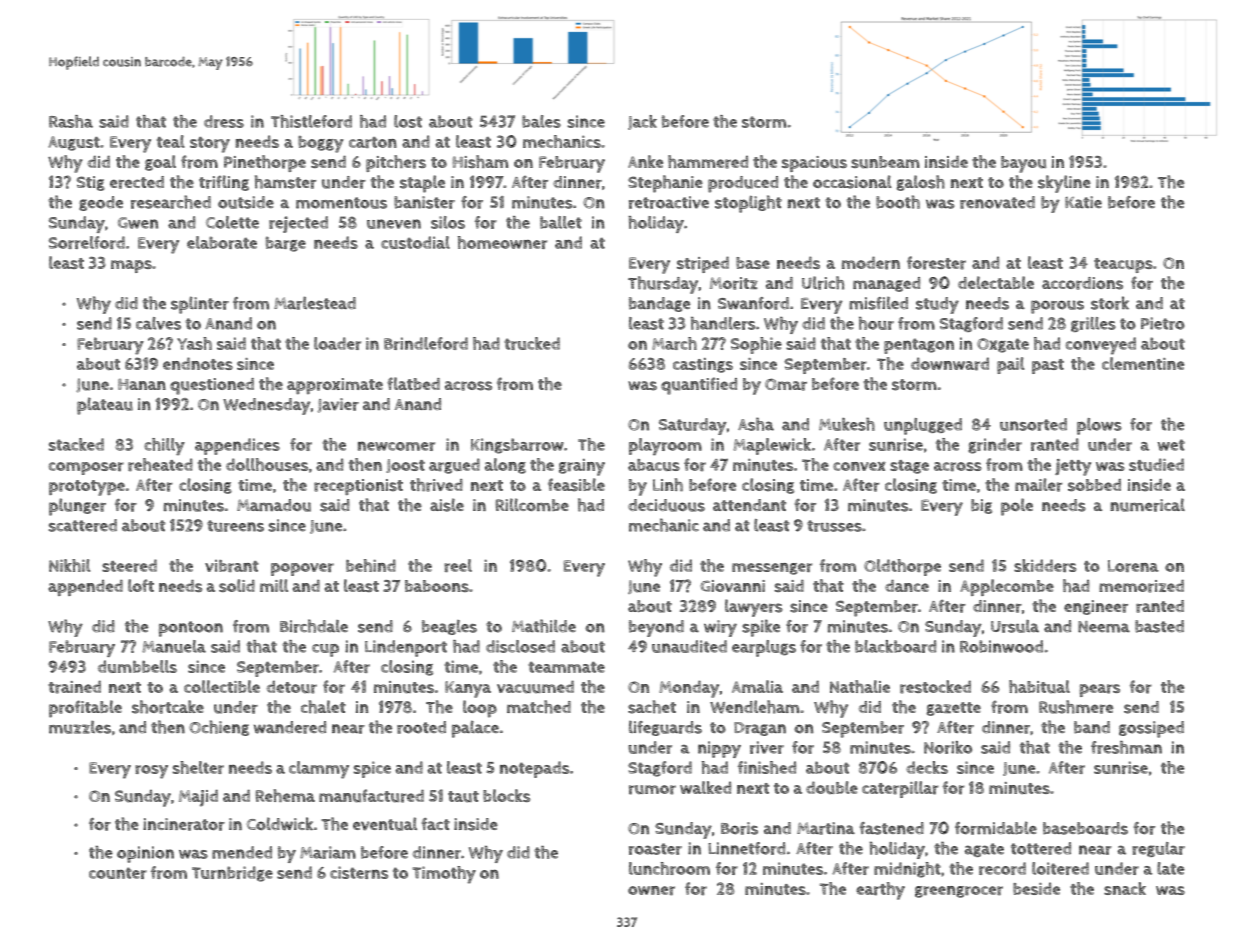 This screenshot has width=1233, height=952. I want to click on boggy, so click(321, 144).
